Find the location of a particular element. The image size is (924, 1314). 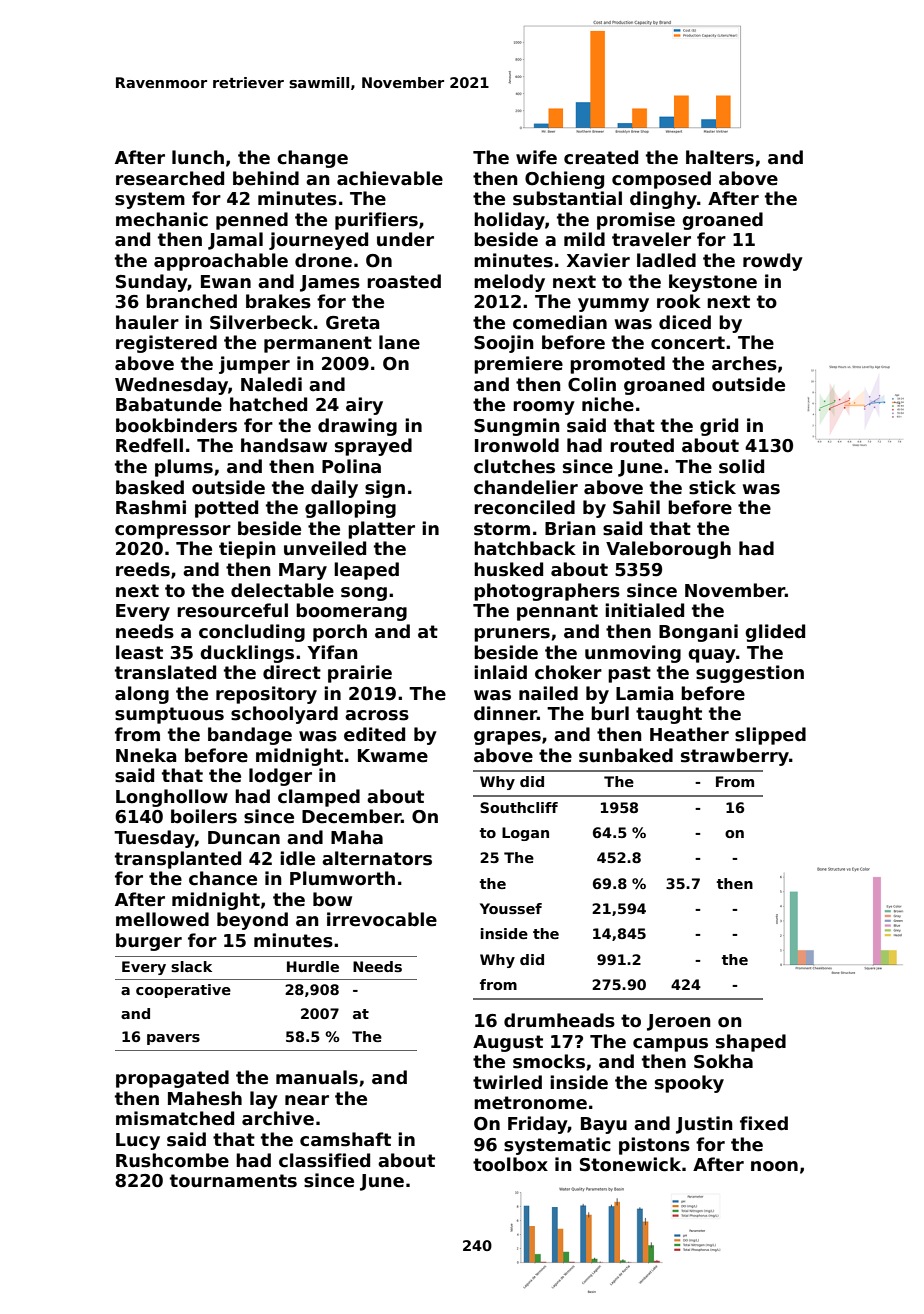

clamped is located at coordinates (319, 798).
